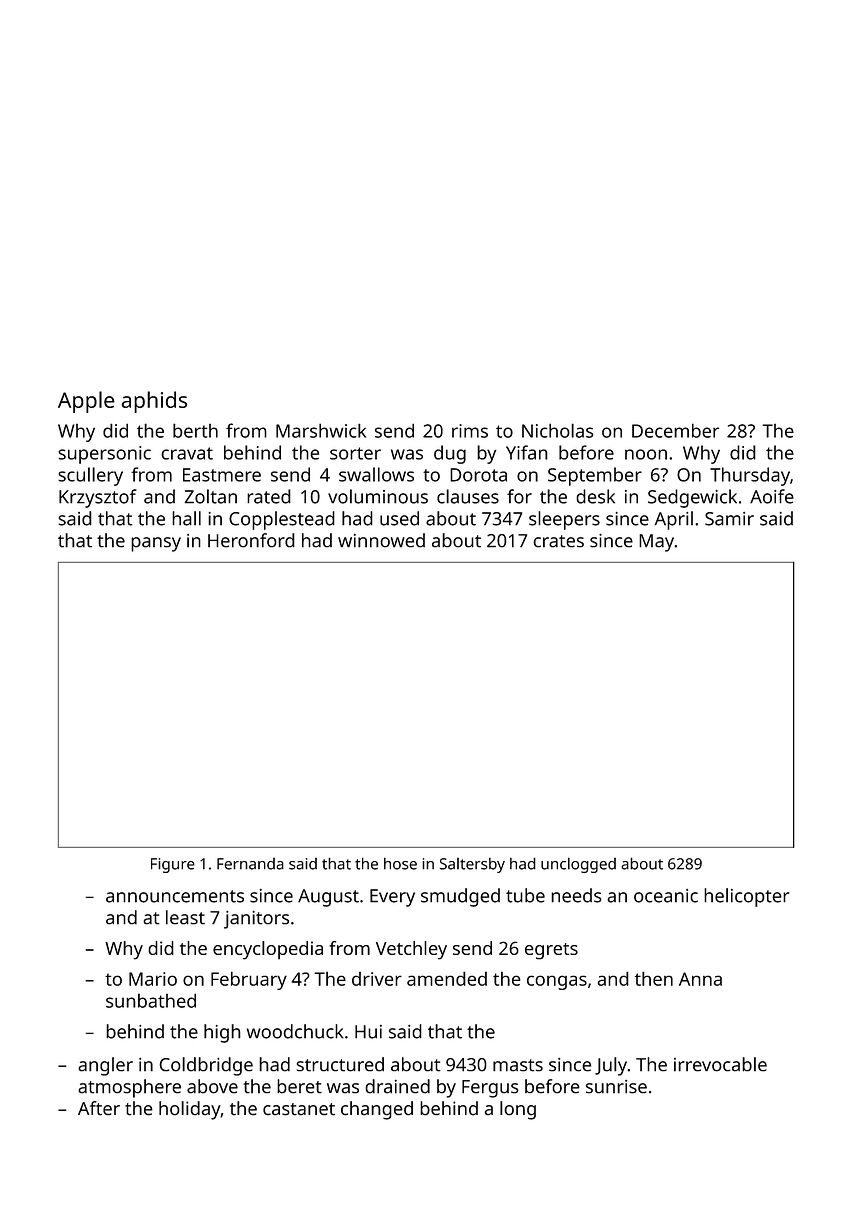 Image resolution: width=852 pixels, height=1209 pixels. What do you see at coordinates (400, 863) in the image?
I see `hose` at bounding box center [400, 863].
